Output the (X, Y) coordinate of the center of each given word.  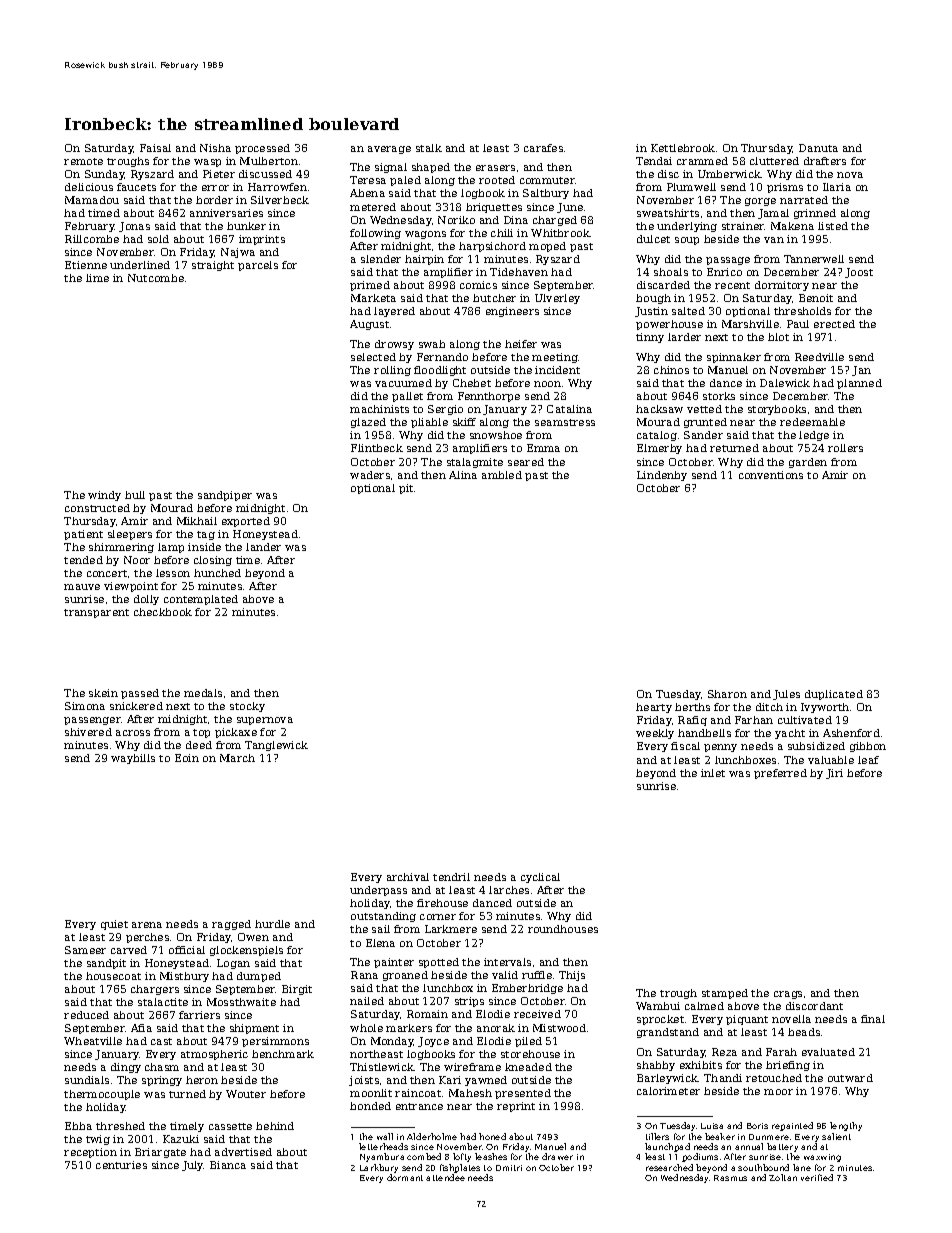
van (774, 240)
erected (834, 324)
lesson (173, 573)
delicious (89, 187)
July (193, 1166)
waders (370, 475)
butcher (494, 298)
